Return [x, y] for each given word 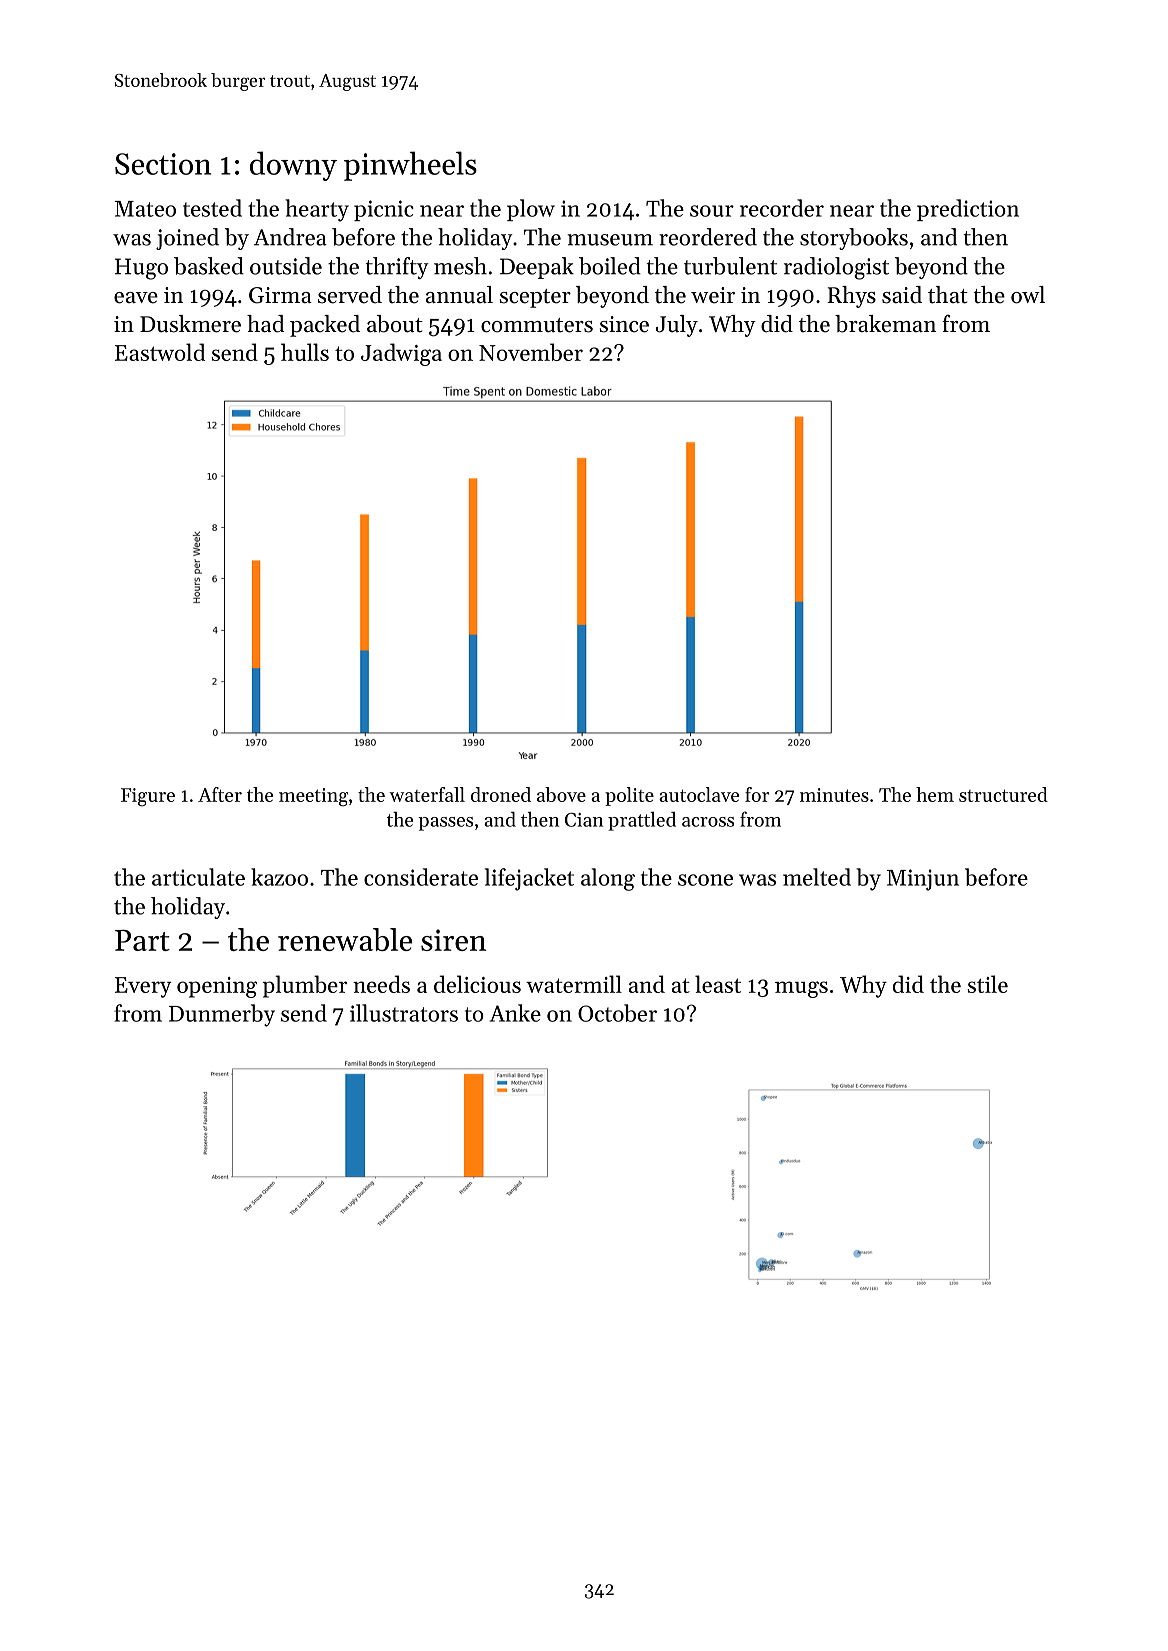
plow [531, 210]
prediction [968, 210]
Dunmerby [222, 1015]
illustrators [404, 1013]
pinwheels [410, 166]
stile [988, 984]
